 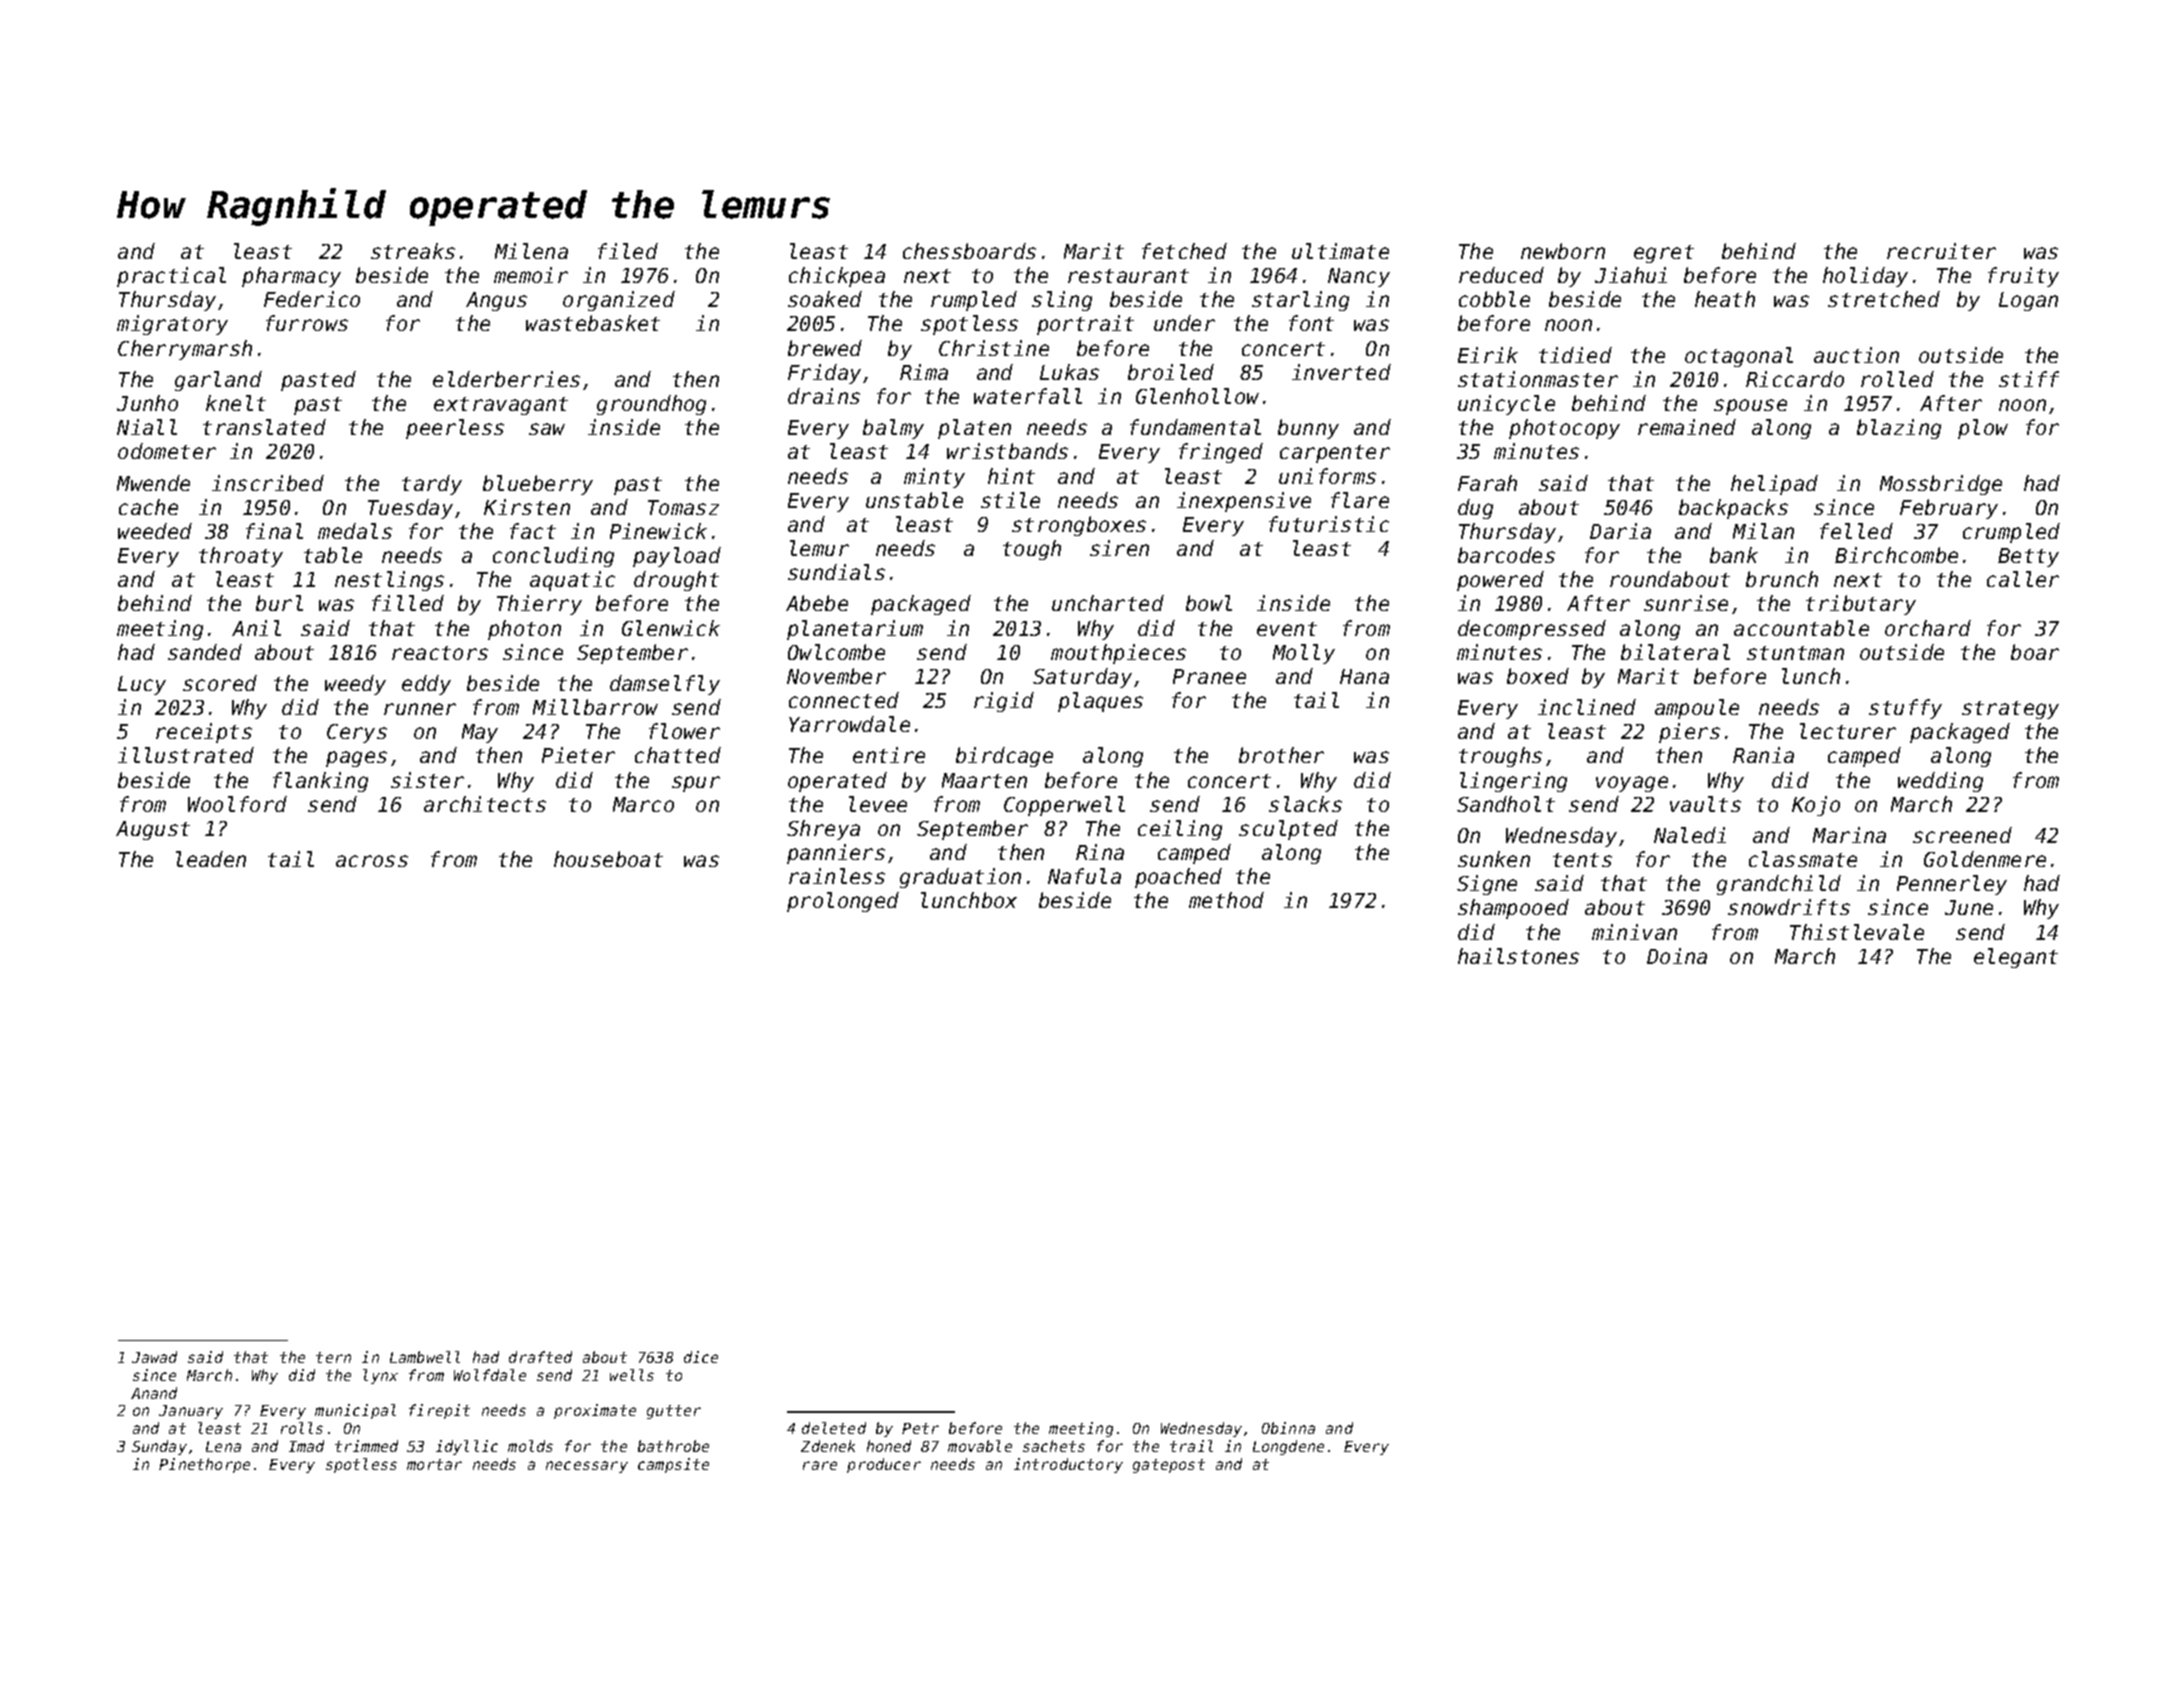 I want to click on wedding, so click(x=1940, y=782).
